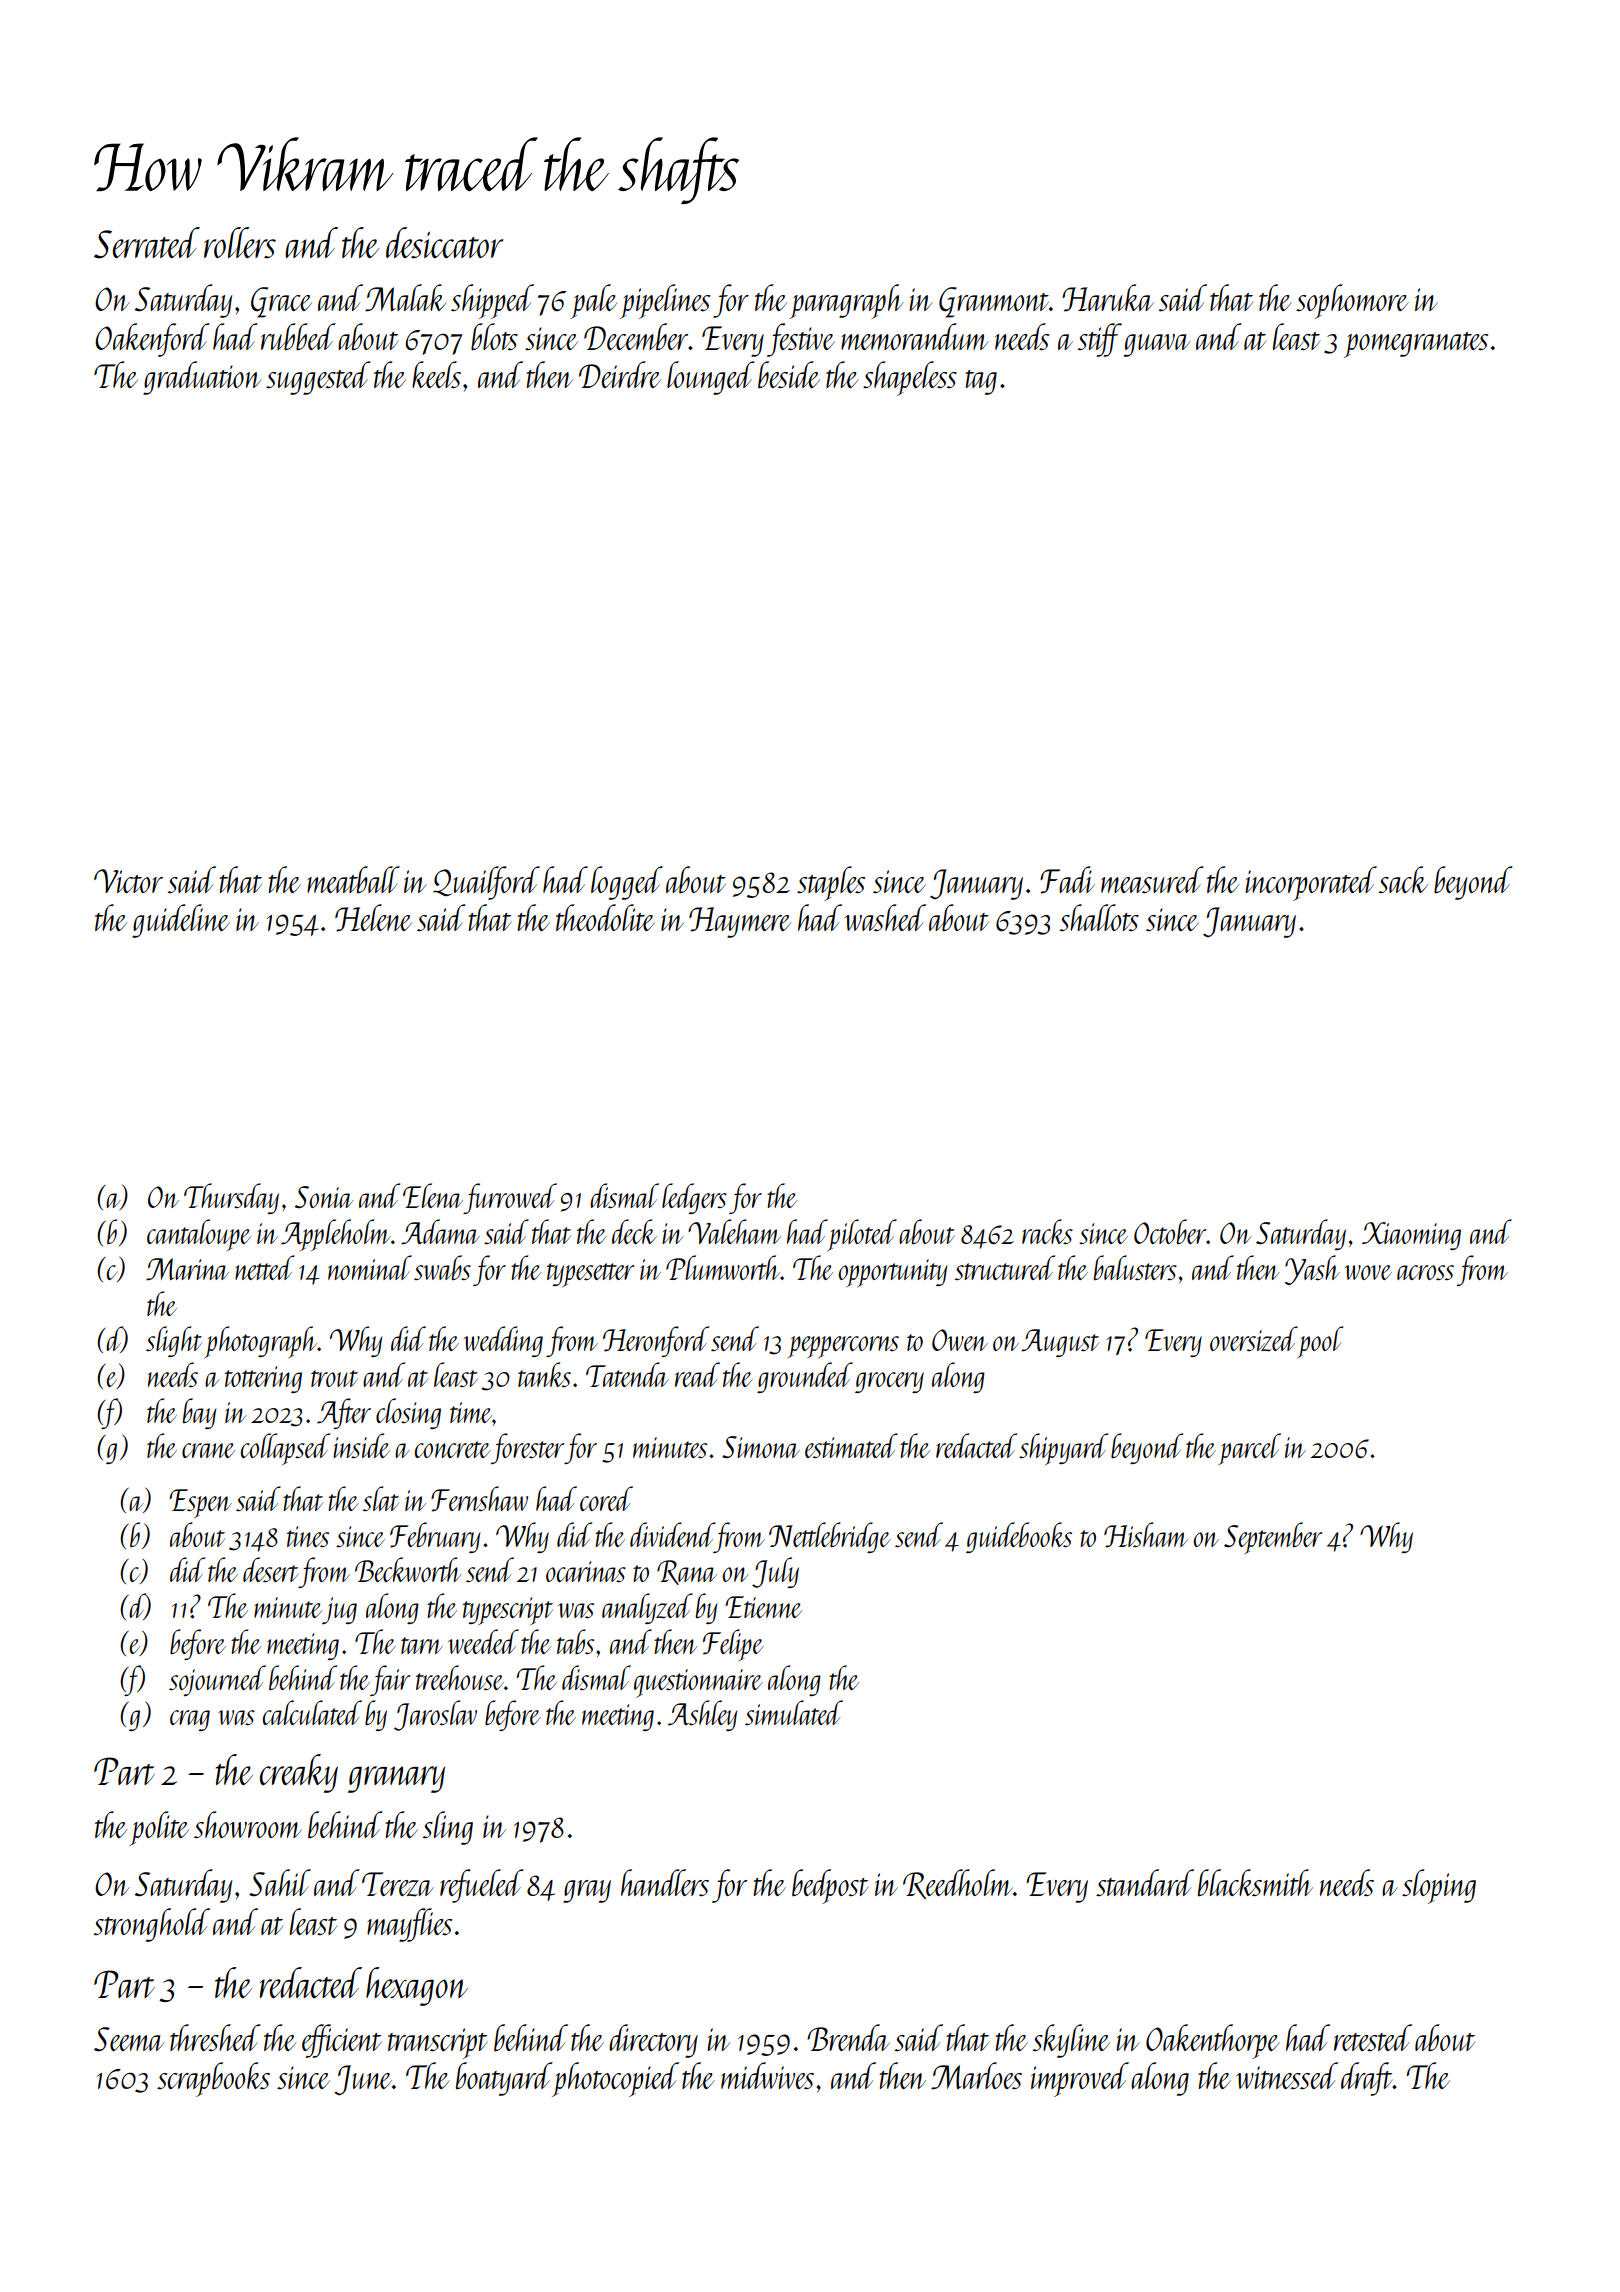 The width and height of the page is (1620, 2292). Describe the element at coordinates (620, 374) in the page. I see `Deirdre` at that location.
